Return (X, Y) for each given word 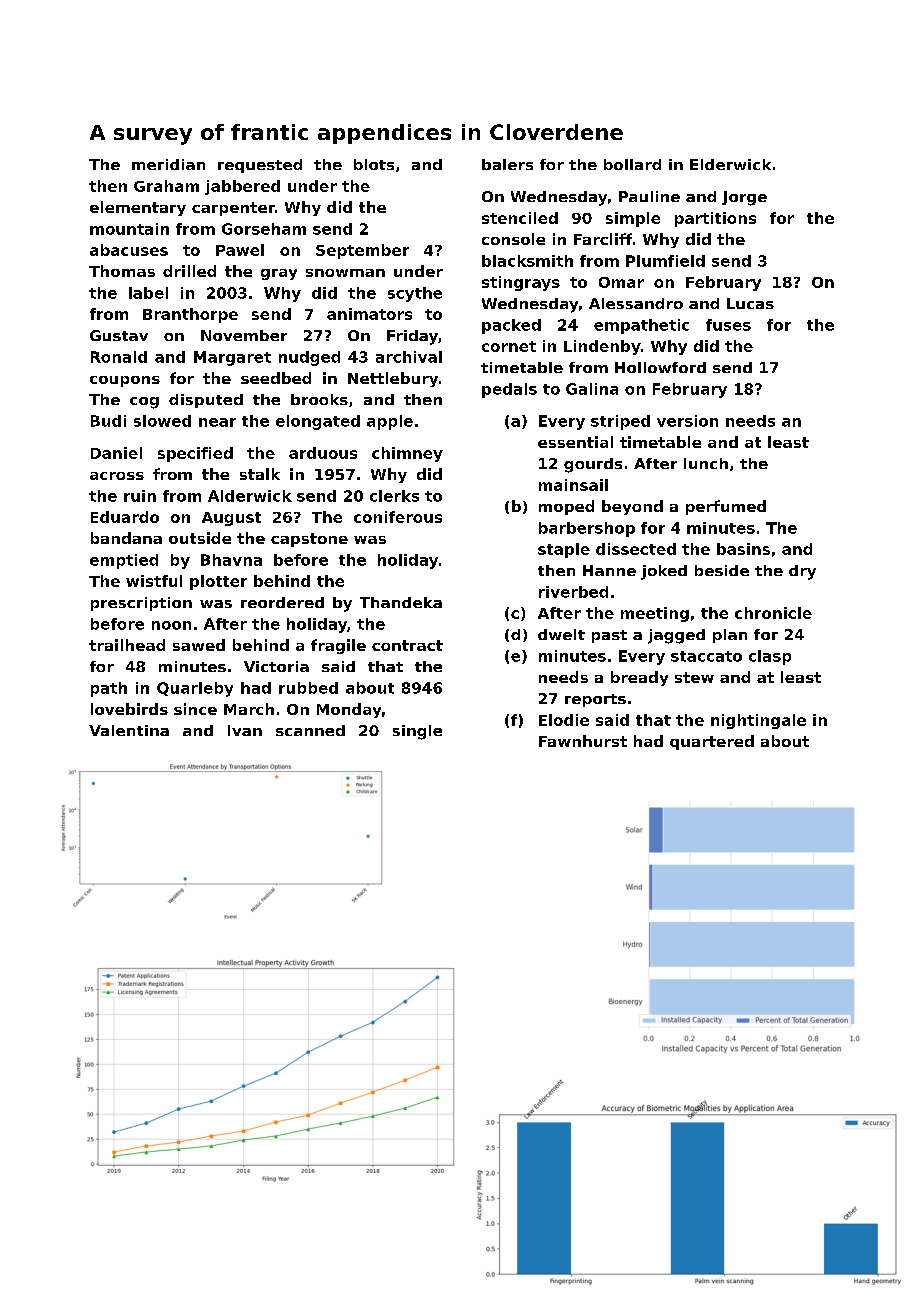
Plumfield (665, 261)
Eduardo (125, 517)
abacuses (129, 250)
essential (575, 442)
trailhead (127, 645)
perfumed (726, 507)
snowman (345, 273)
